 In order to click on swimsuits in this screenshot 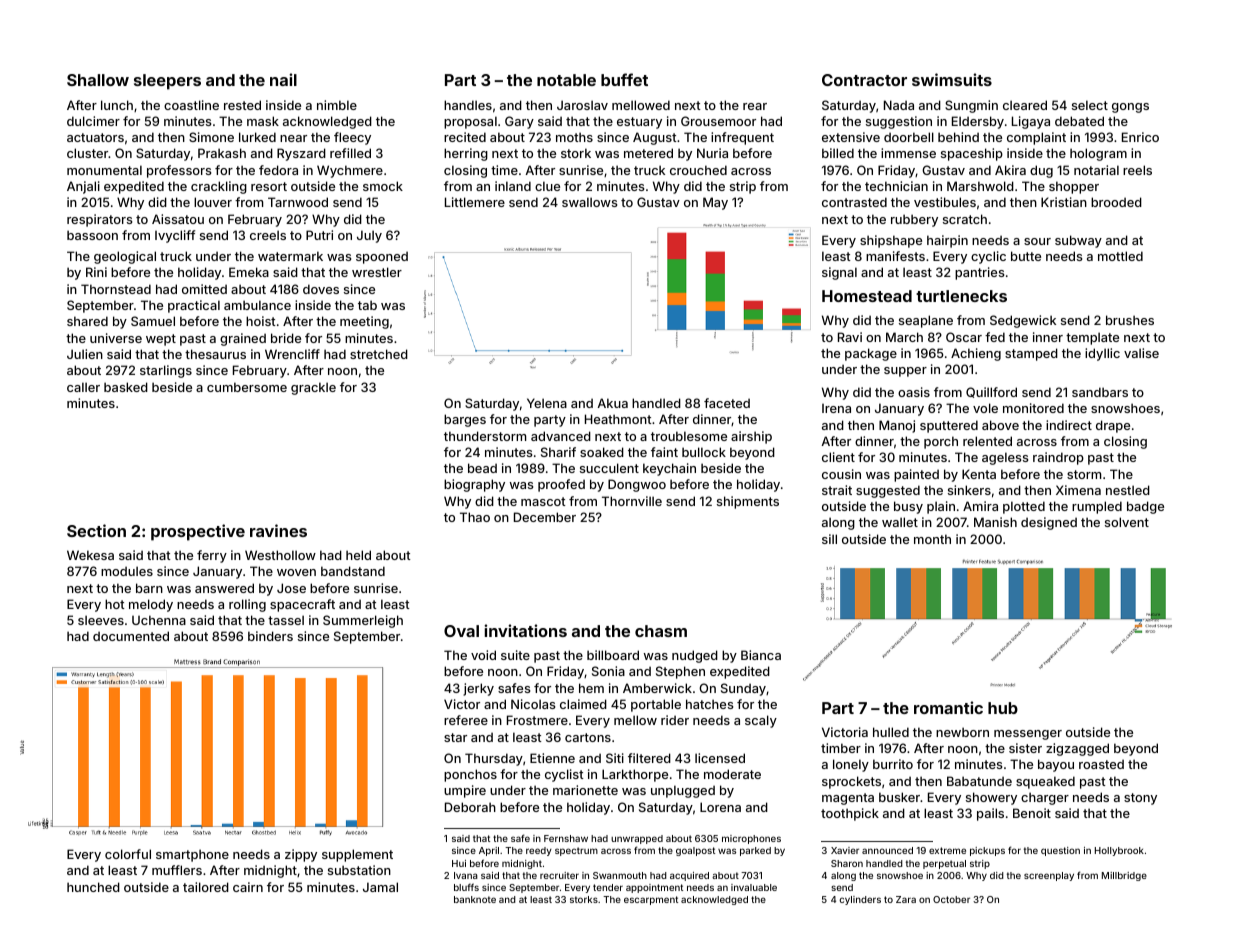, I will do `click(952, 79)`.
